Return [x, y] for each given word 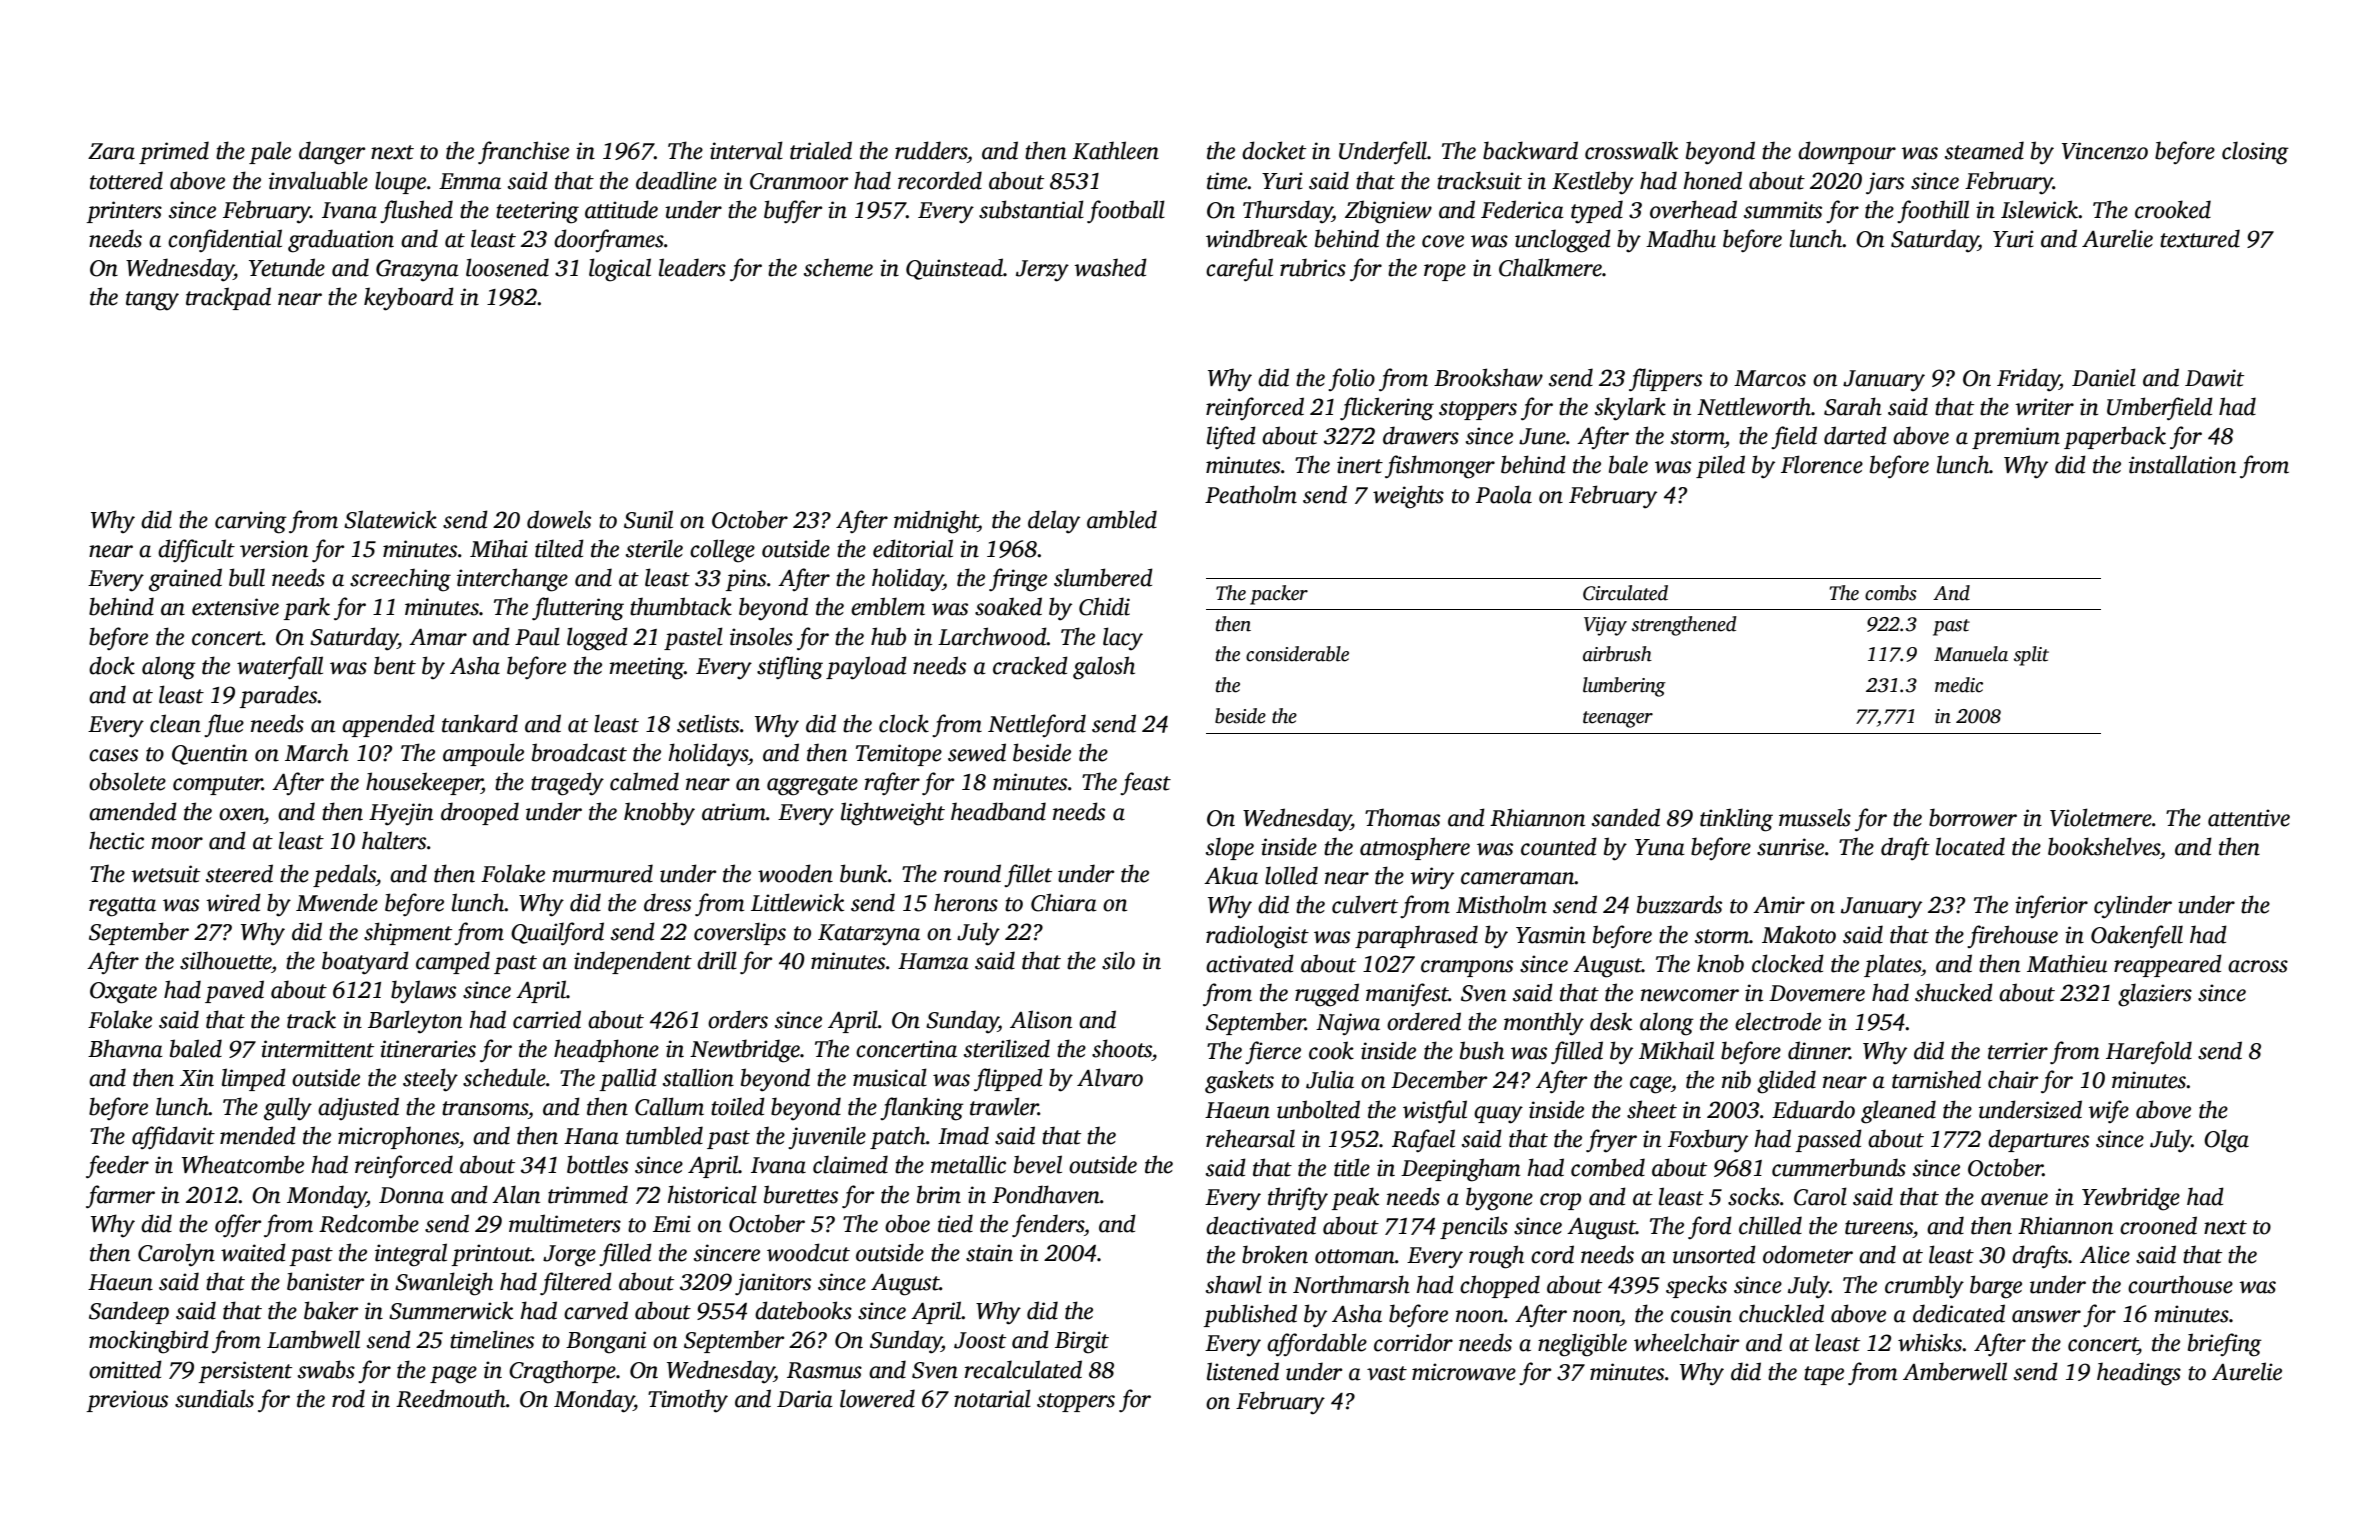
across [2258, 966]
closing [2255, 153]
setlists [708, 723]
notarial [992, 1398]
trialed [821, 150]
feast [1145, 783]
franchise [523, 152]
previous [127, 1401]
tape [1824, 1375]
